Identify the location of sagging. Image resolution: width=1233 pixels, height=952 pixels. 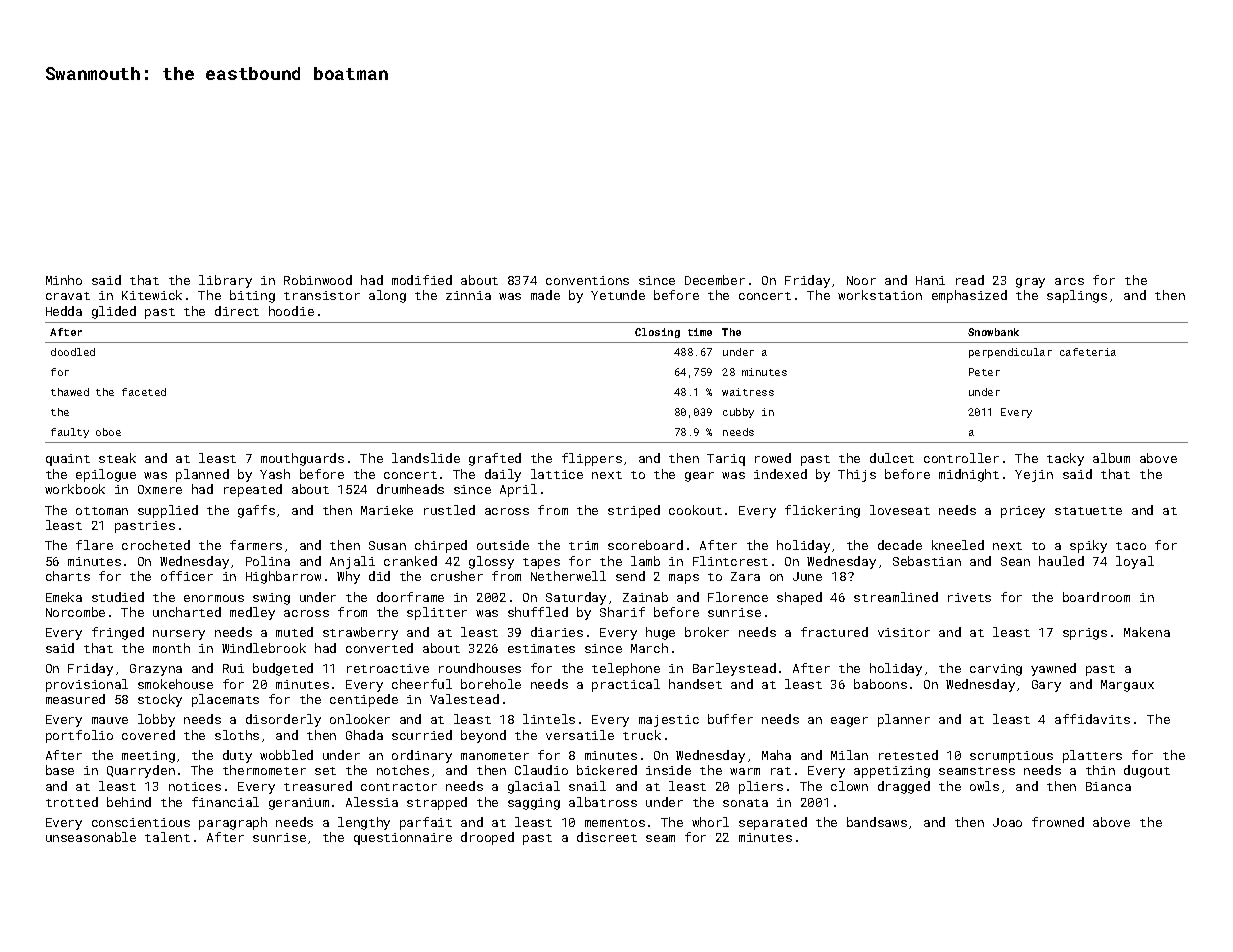
(534, 804).
